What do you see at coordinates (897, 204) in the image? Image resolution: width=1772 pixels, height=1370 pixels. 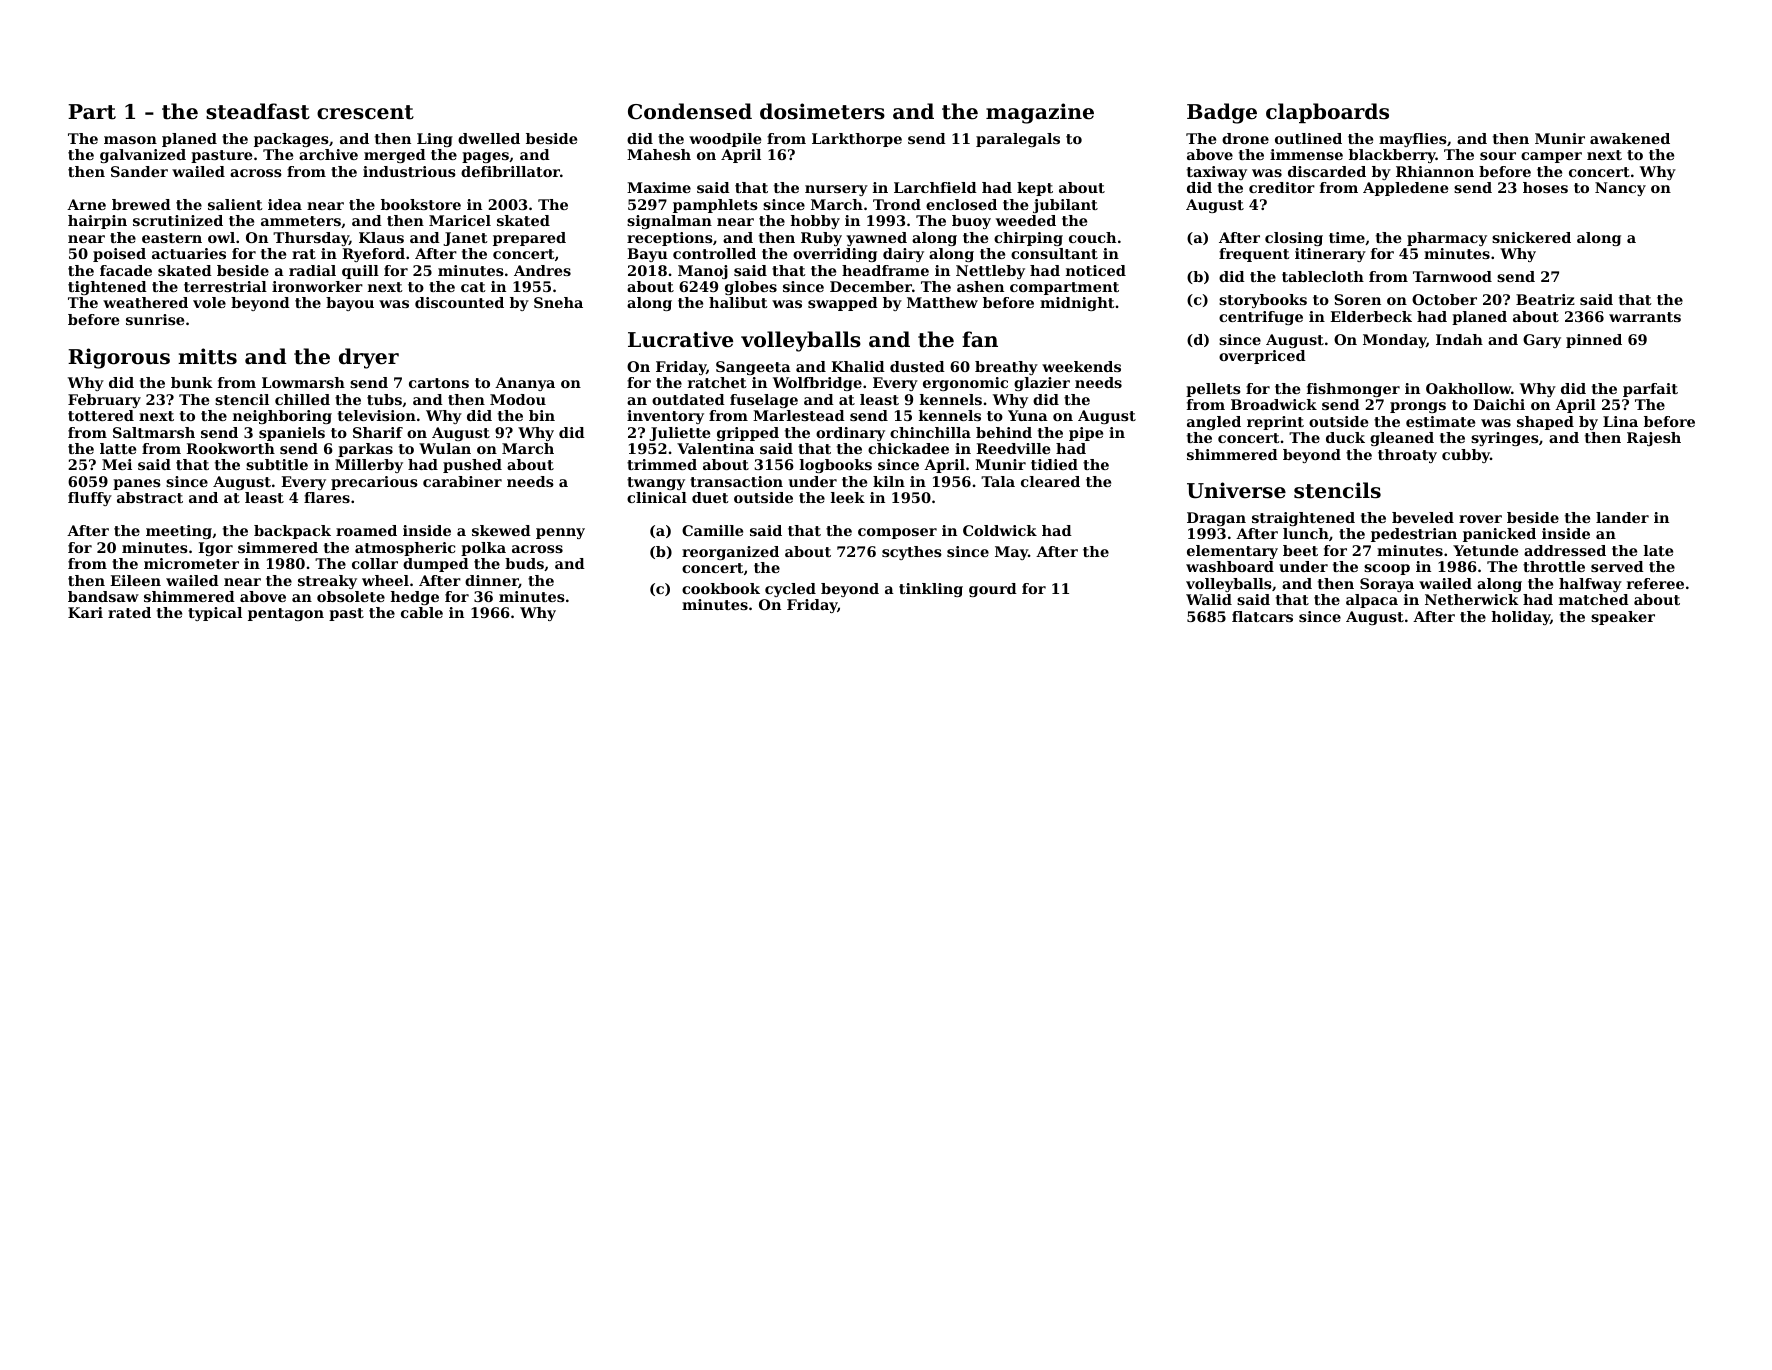 I see `Trond` at bounding box center [897, 204].
